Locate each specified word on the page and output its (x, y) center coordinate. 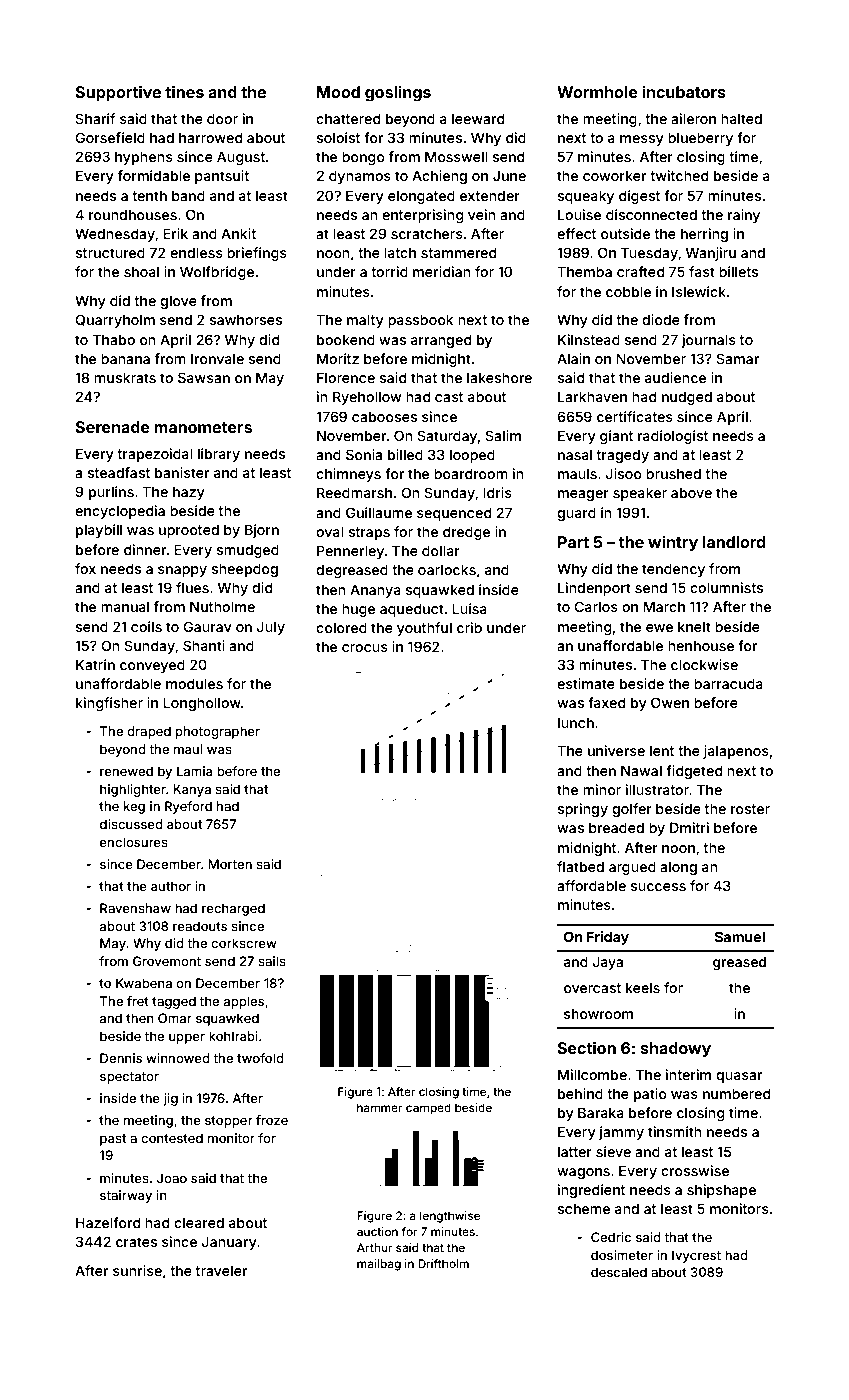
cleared (199, 1222)
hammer (379, 1107)
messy (642, 140)
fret (138, 1001)
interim (688, 1074)
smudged (248, 551)
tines (184, 91)
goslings (398, 93)
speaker (640, 494)
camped (428, 1109)
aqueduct (412, 610)
